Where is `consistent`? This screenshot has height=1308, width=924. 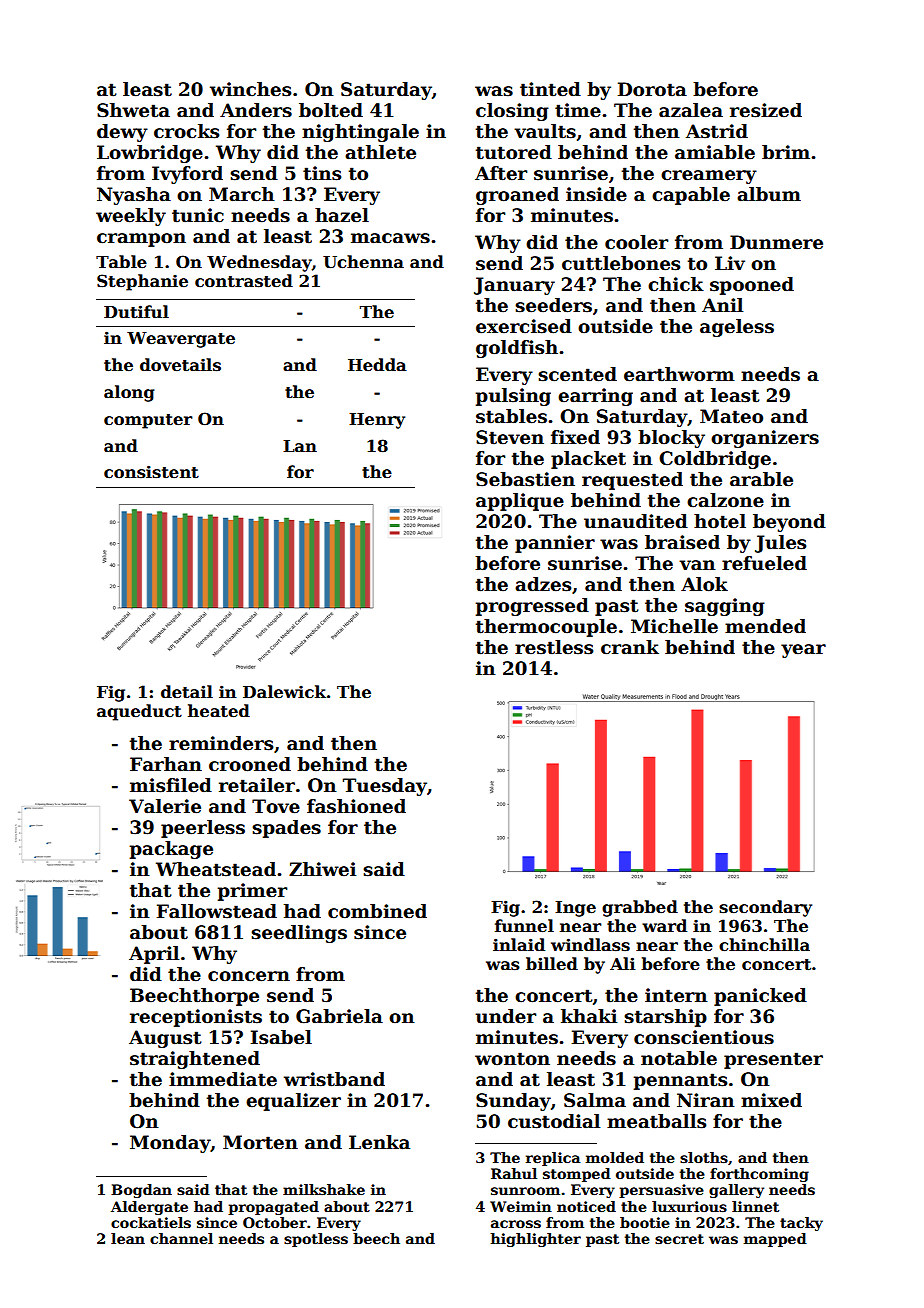 consistent is located at coordinates (151, 472).
